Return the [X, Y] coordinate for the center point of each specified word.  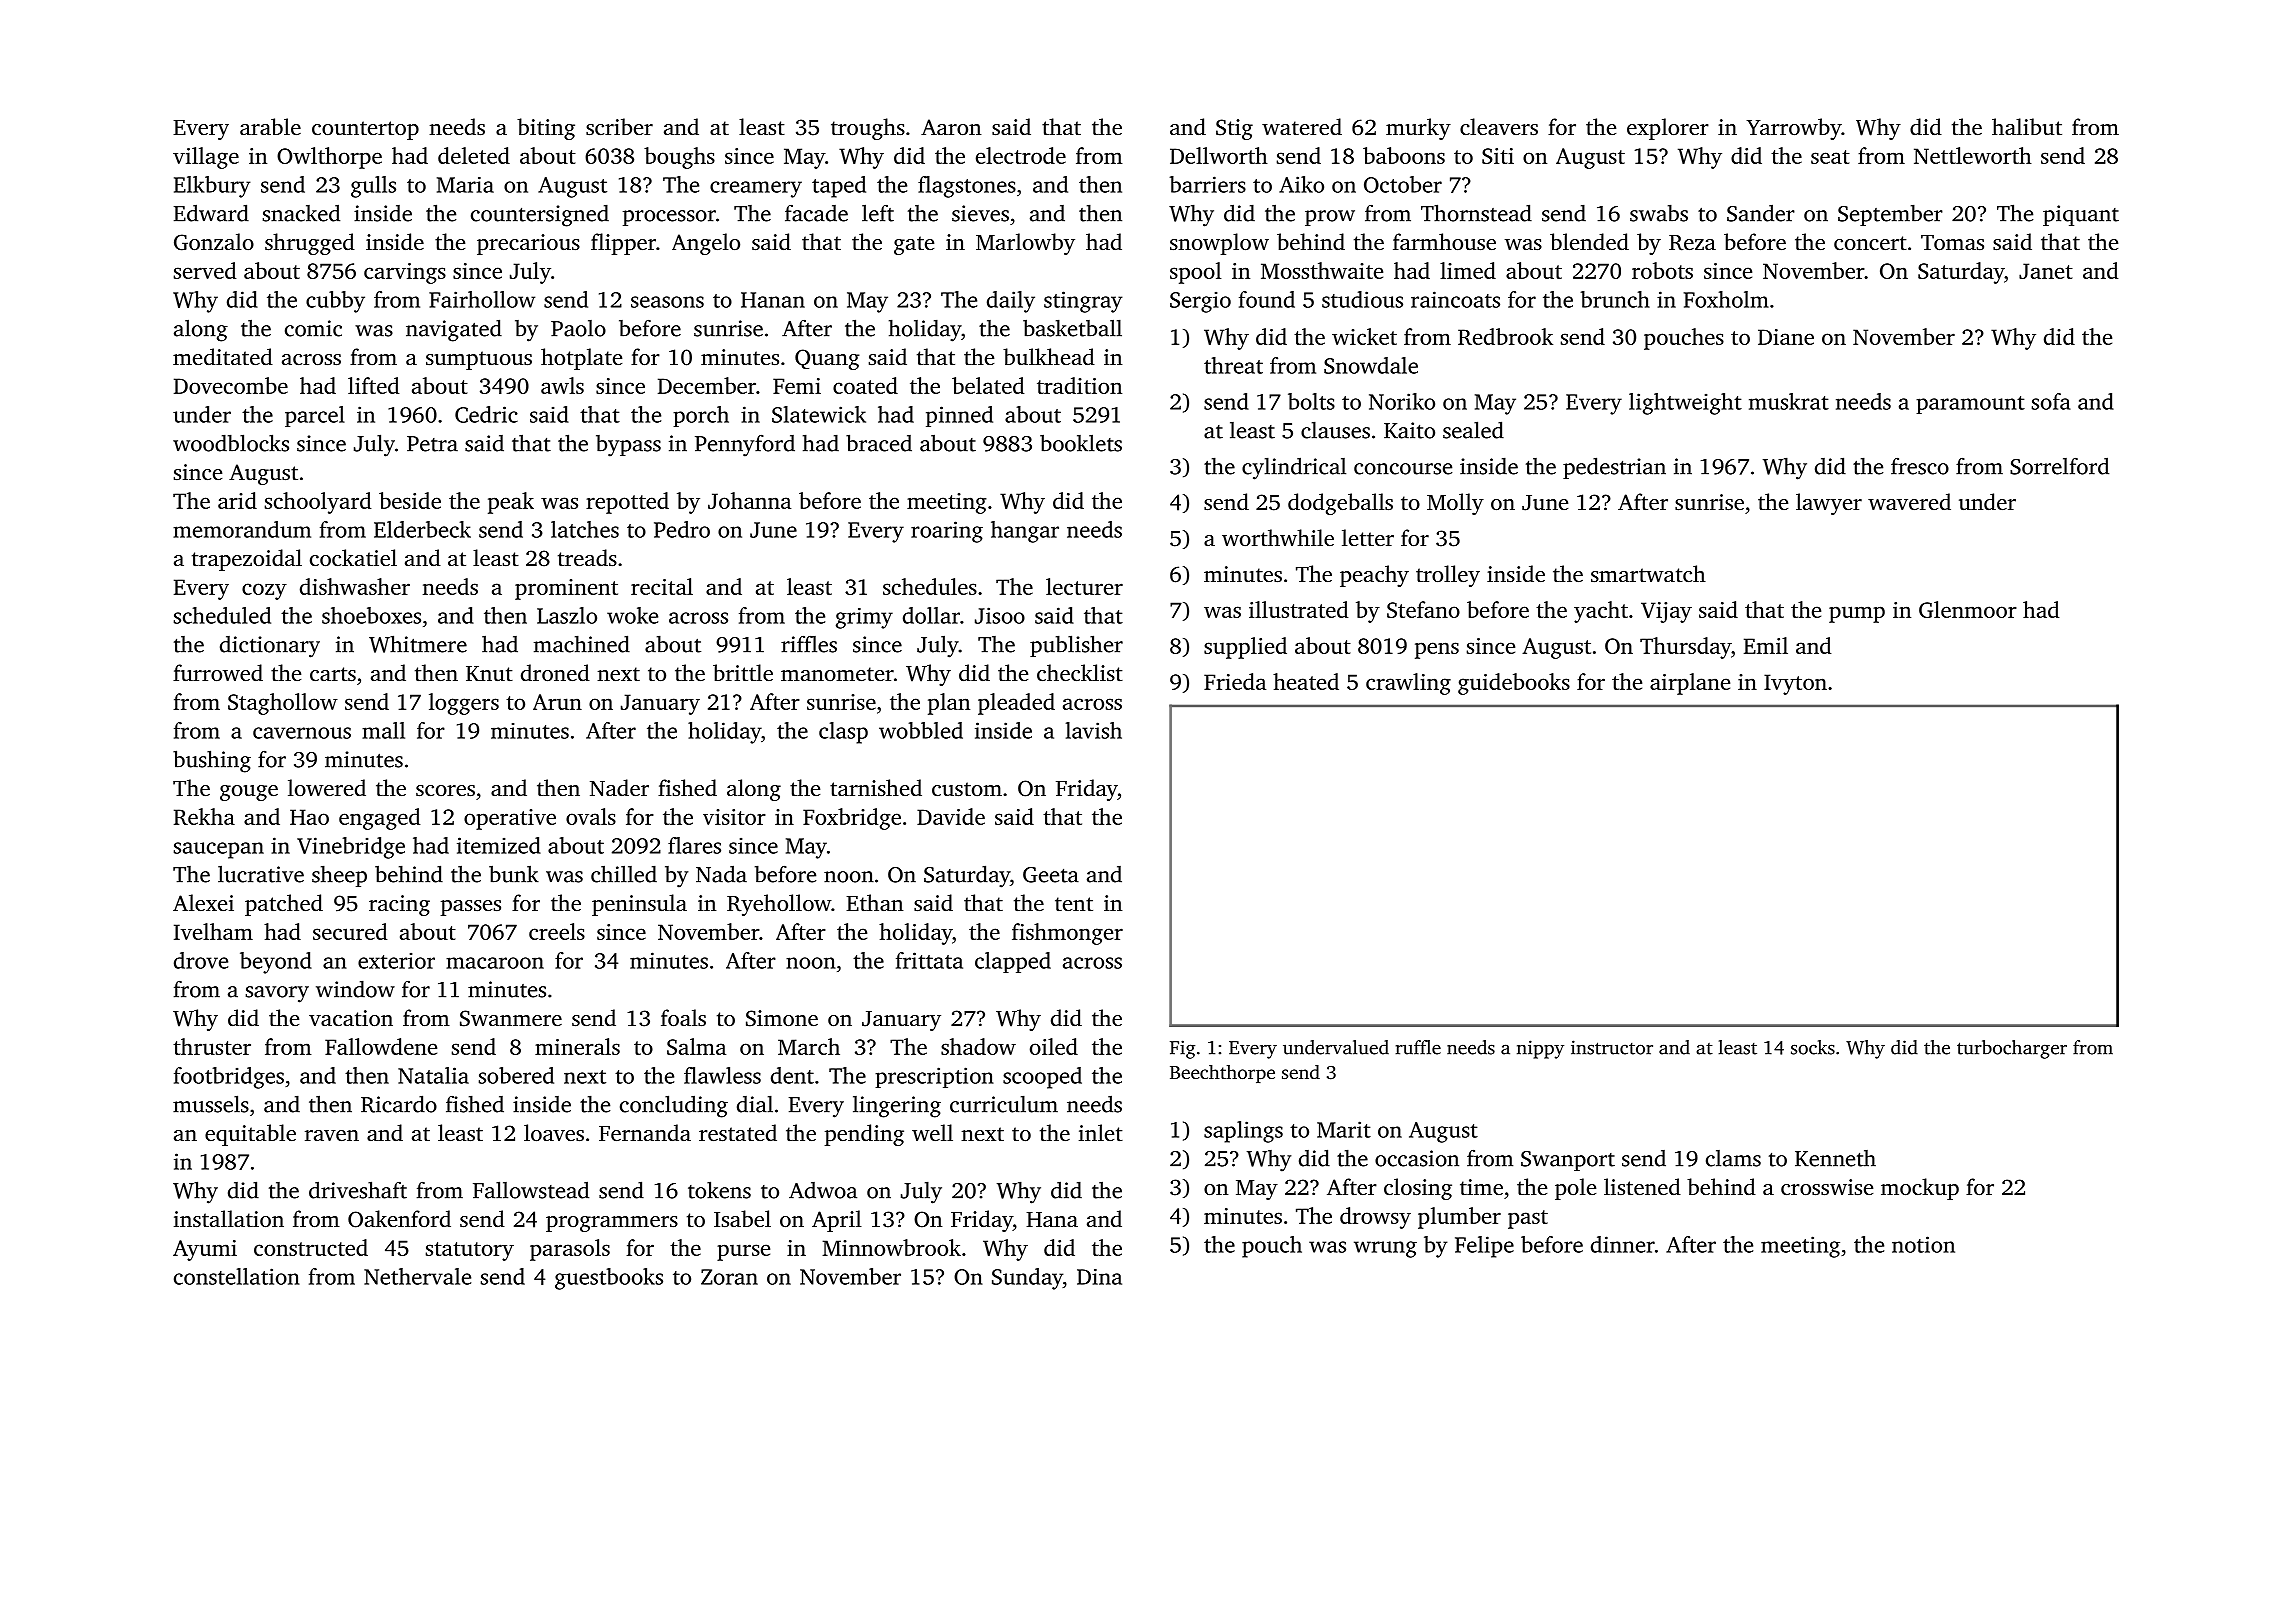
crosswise [1827, 1187]
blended [1589, 242]
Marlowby [1025, 244]
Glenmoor [1968, 609]
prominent [566, 589]
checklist [1080, 673]
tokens [719, 1190]
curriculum [1004, 1104]
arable [270, 127]
